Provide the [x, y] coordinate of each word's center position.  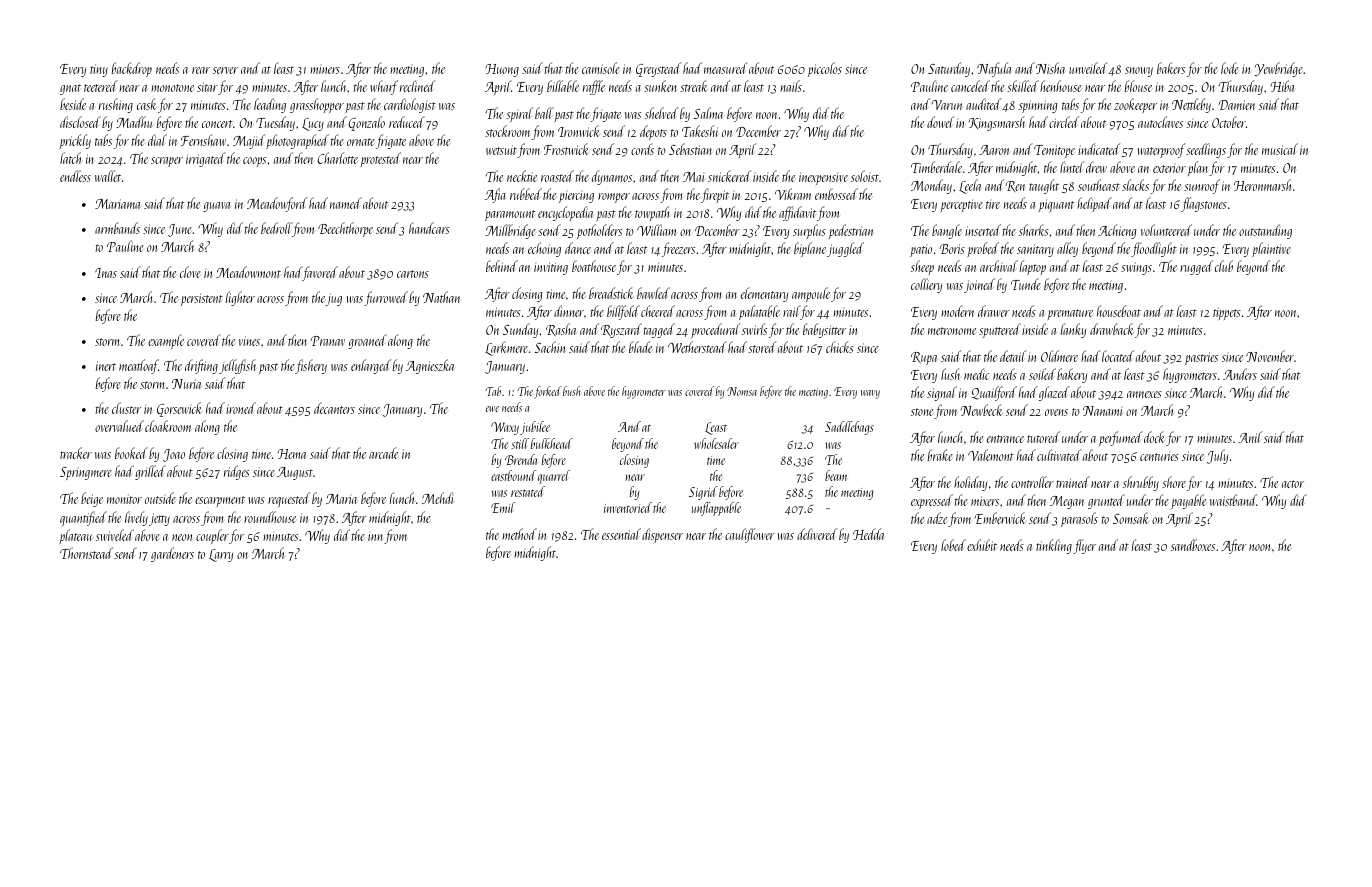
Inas [106, 273]
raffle [594, 87]
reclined [417, 86]
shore [1174, 482]
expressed [932, 501]
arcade [383, 453]
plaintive [1271, 249]
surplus [809, 231]
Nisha [1050, 68]
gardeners [172, 554]
